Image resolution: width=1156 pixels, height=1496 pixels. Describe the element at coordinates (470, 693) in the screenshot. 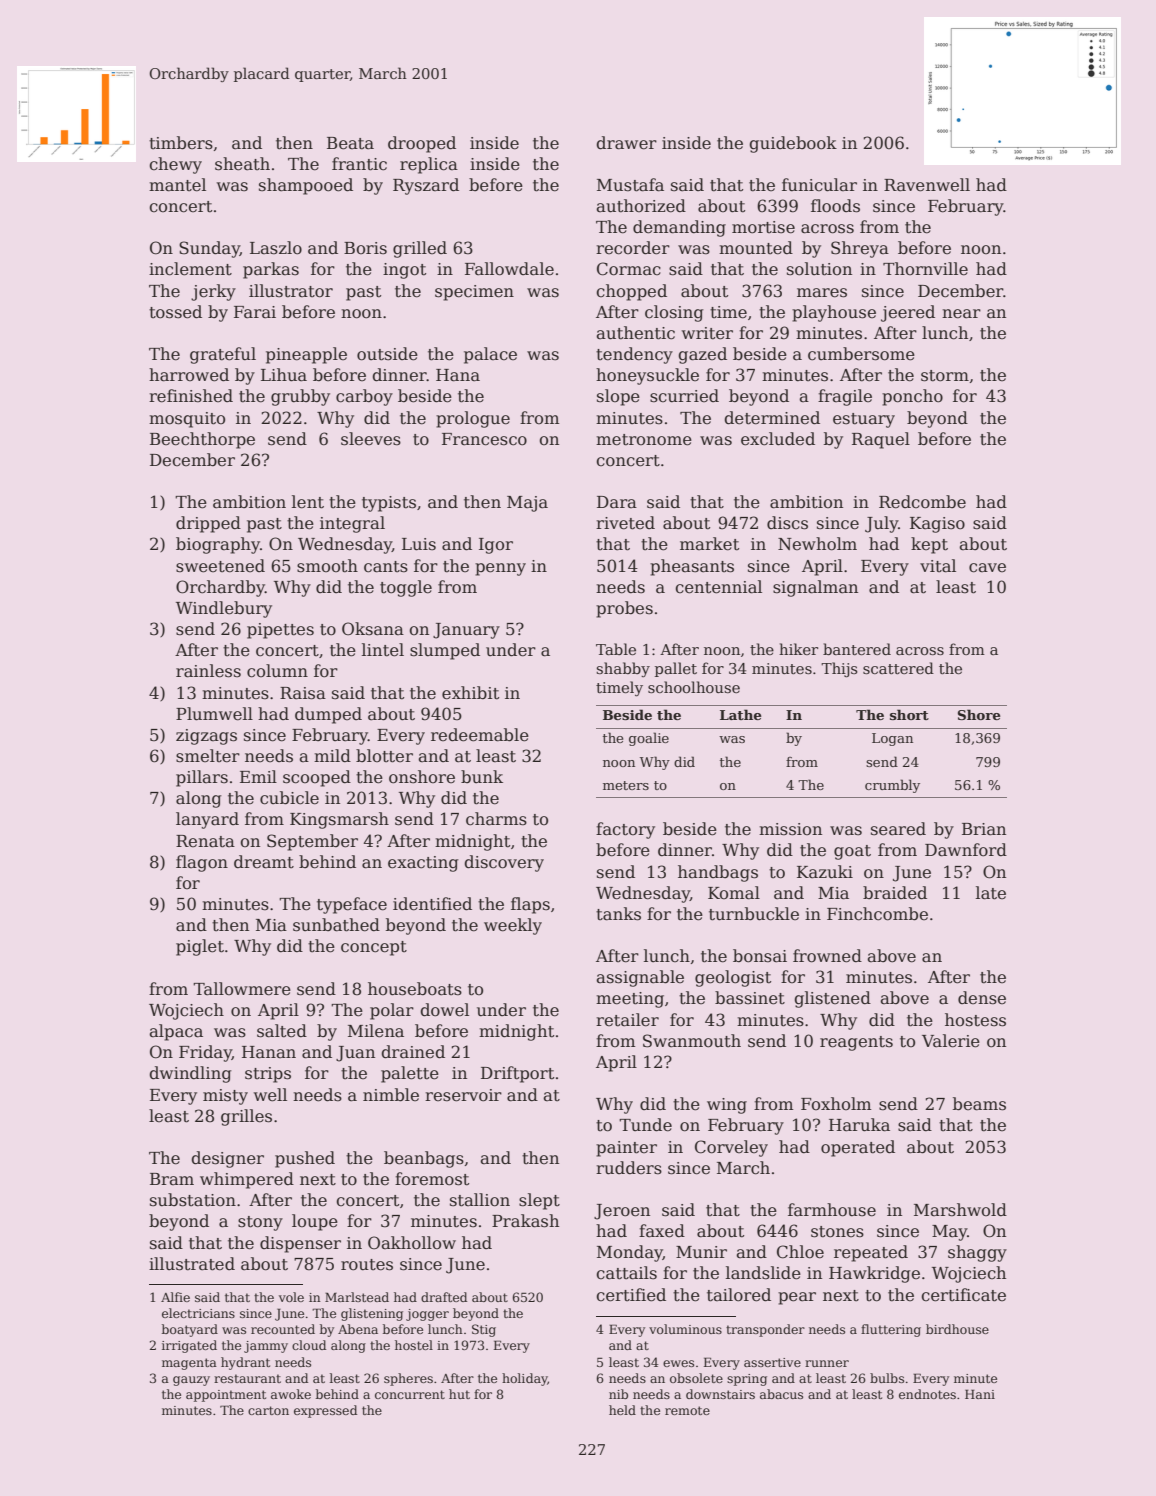

I see `exhibit` at that location.
